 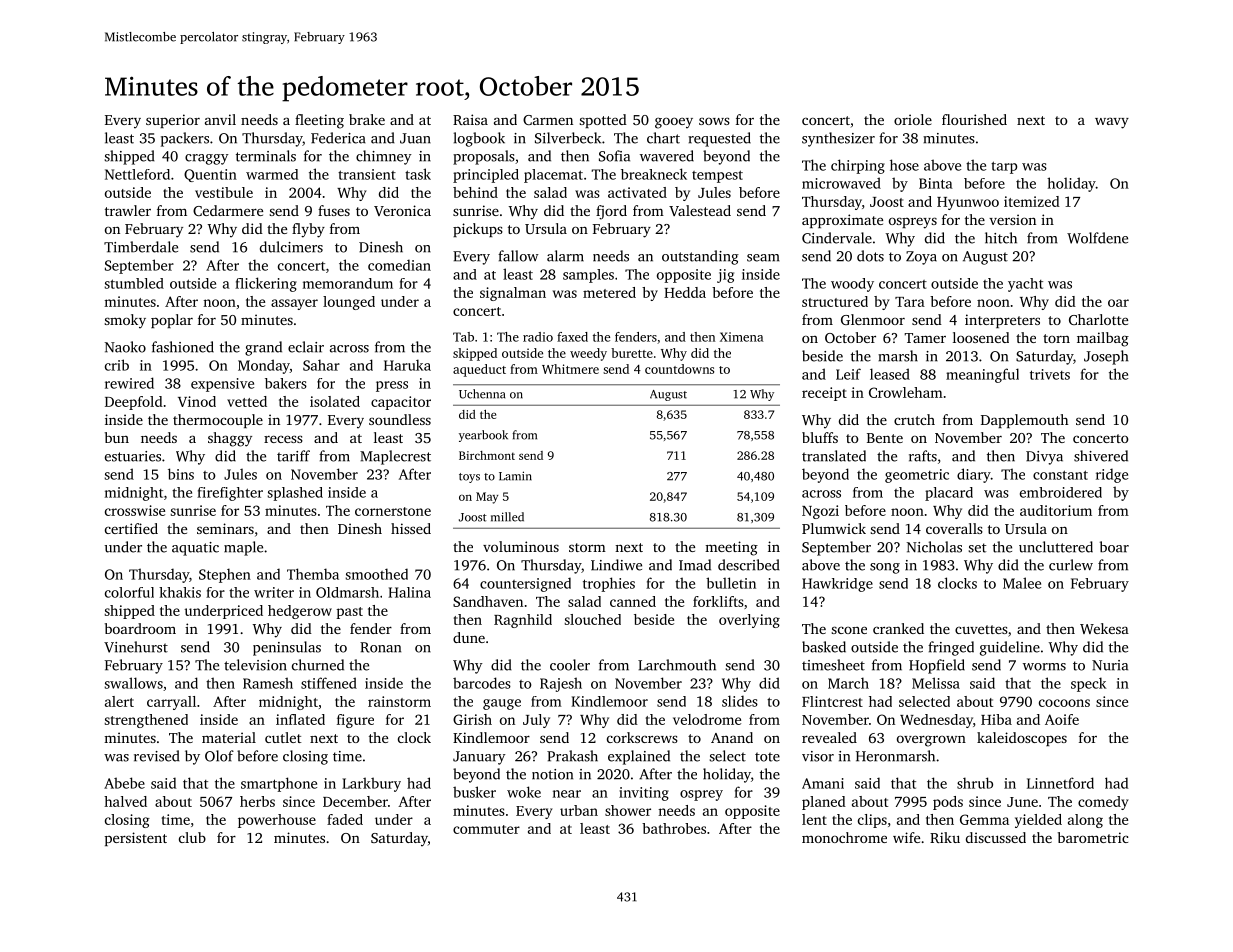 I want to click on overlying, so click(x=749, y=621).
